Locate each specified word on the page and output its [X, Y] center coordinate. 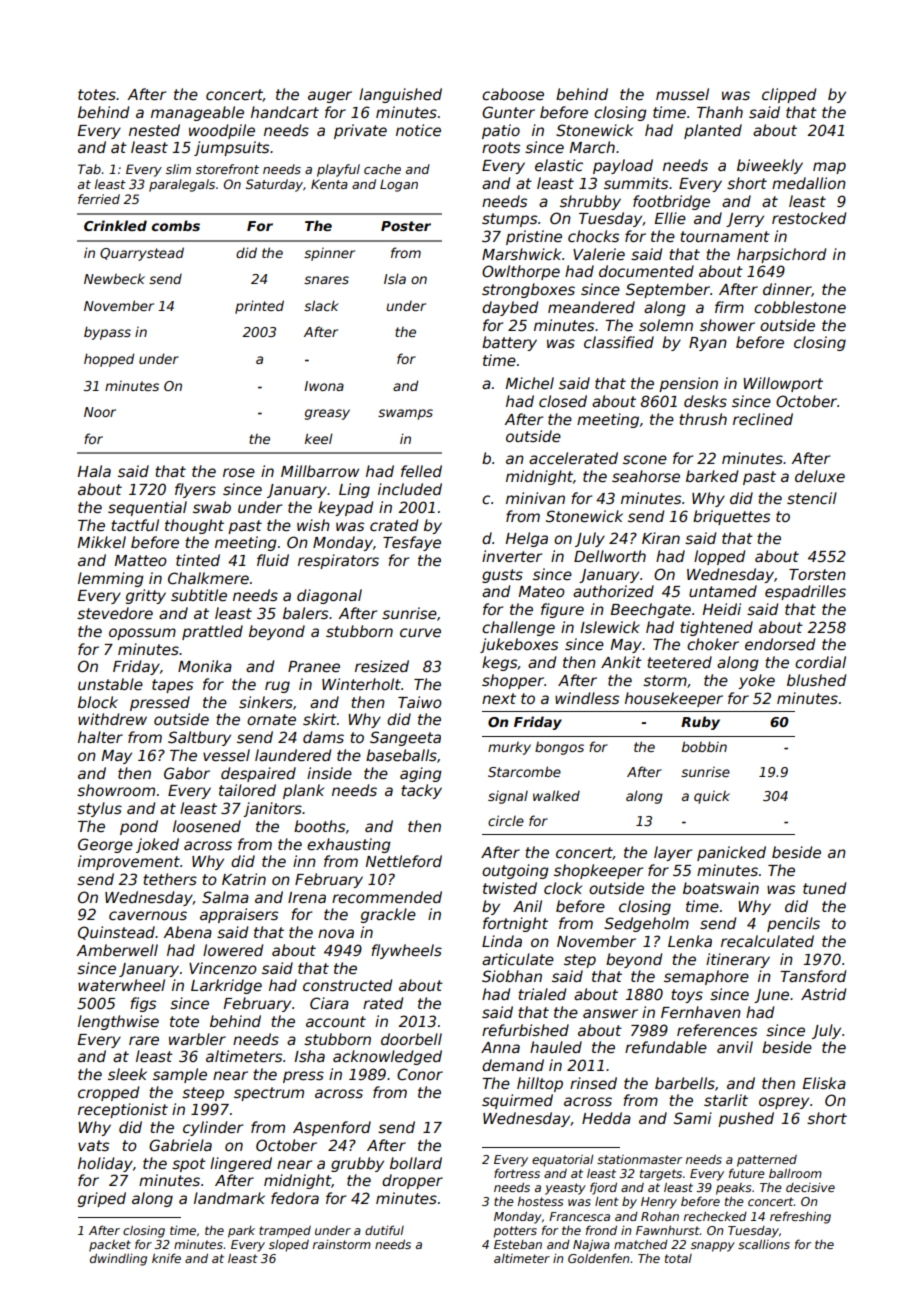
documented [646, 271]
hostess [540, 1201]
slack [321, 305]
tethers [170, 879]
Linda [502, 941]
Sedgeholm [646, 924]
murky [509, 748]
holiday [105, 1164]
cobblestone [800, 307]
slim [178, 169]
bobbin [704, 746]
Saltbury [199, 738]
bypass [107, 333]
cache [382, 169]
